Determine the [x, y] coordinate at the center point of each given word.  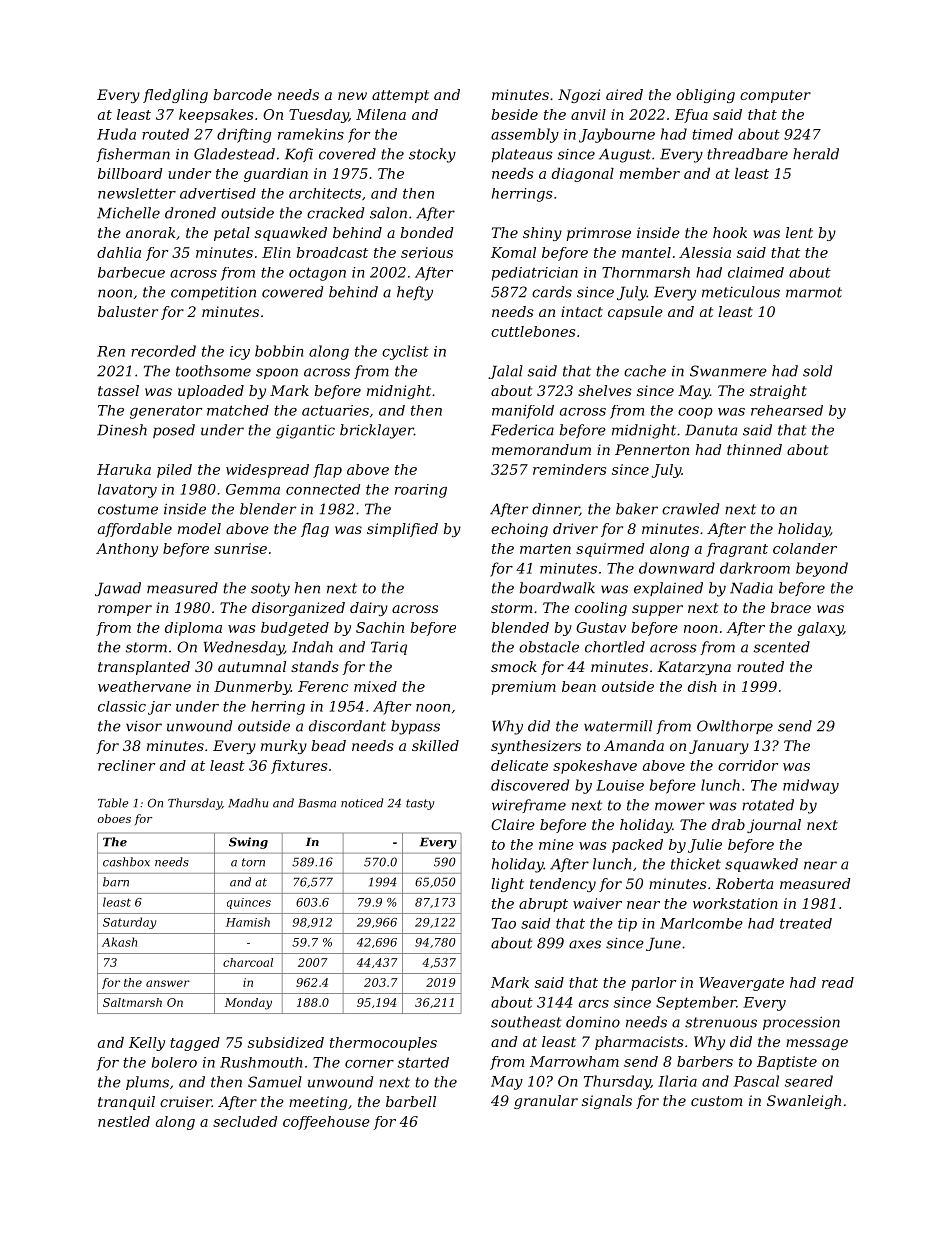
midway [811, 786]
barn [116, 882]
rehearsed [787, 410]
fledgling [175, 96]
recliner [126, 765]
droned [190, 213]
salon [388, 213]
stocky [432, 155]
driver [575, 528]
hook [730, 232]
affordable [135, 530]
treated [806, 923]
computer [775, 96]
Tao [504, 923]
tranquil [126, 1103]
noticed [362, 803]
